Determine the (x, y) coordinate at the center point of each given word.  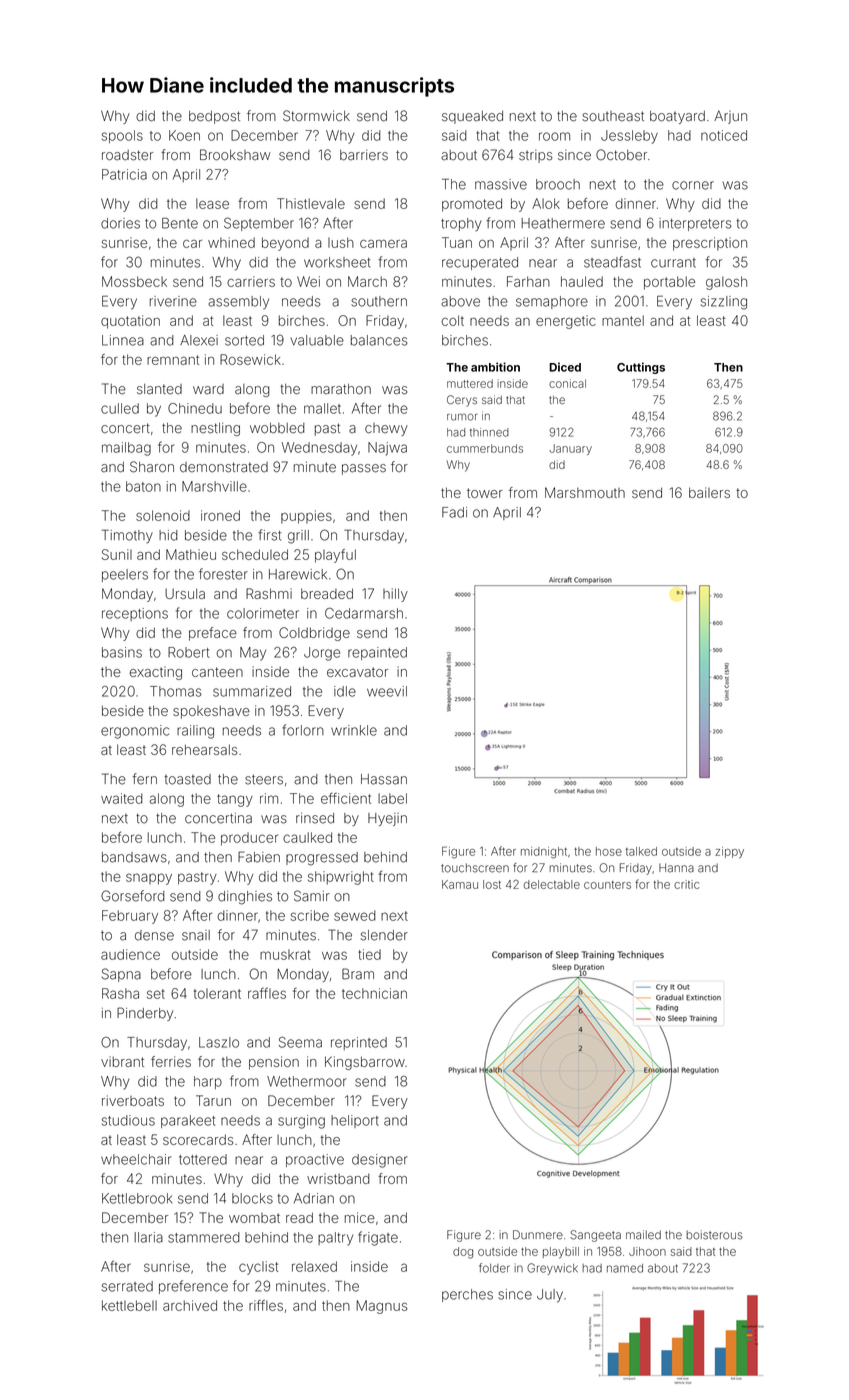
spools (122, 136)
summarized (252, 691)
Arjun (730, 117)
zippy (730, 852)
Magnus (382, 1307)
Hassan (384, 779)
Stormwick (316, 116)
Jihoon (647, 1251)
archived (190, 1305)
